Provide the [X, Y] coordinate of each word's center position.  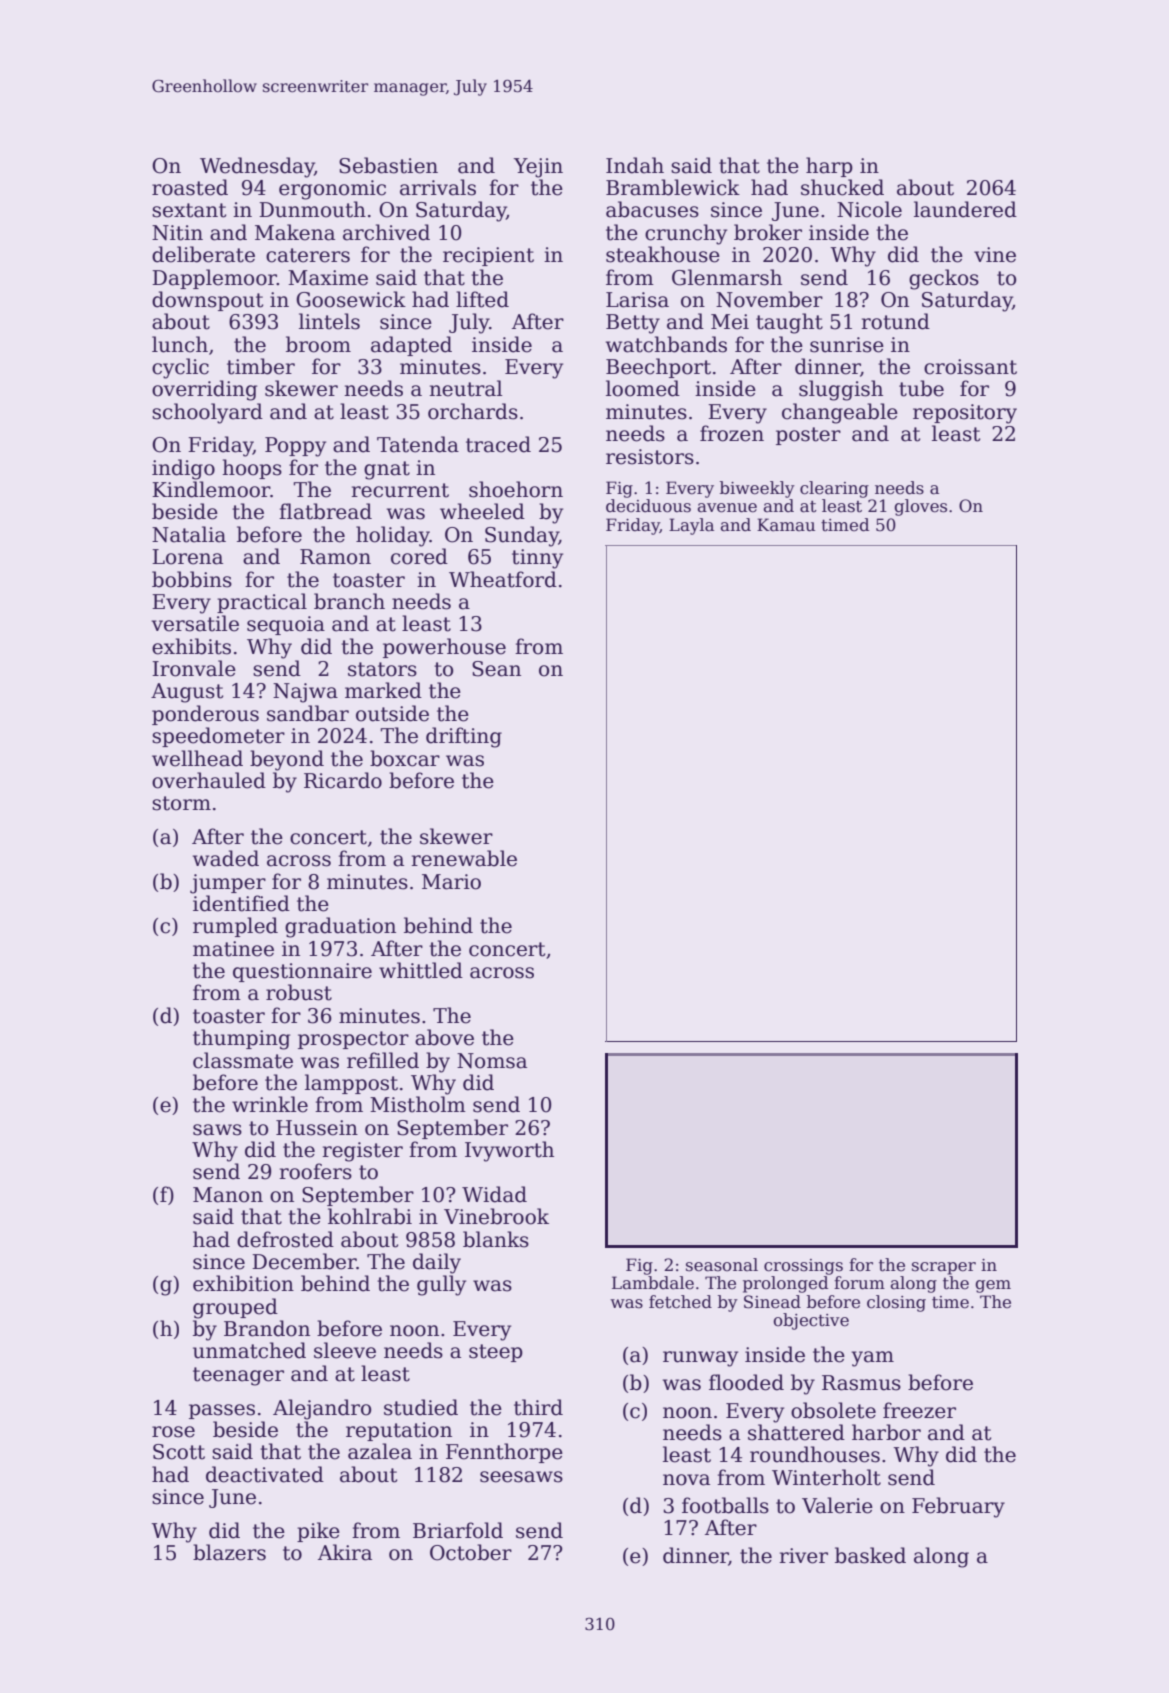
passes [222, 1411]
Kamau [786, 525]
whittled [421, 970]
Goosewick [351, 299]
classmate [243, 1060]
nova [686, 1480]
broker [768, 232]
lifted [482, 299]
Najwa [305, 693]
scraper [944, 1268]
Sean [496, 669]
